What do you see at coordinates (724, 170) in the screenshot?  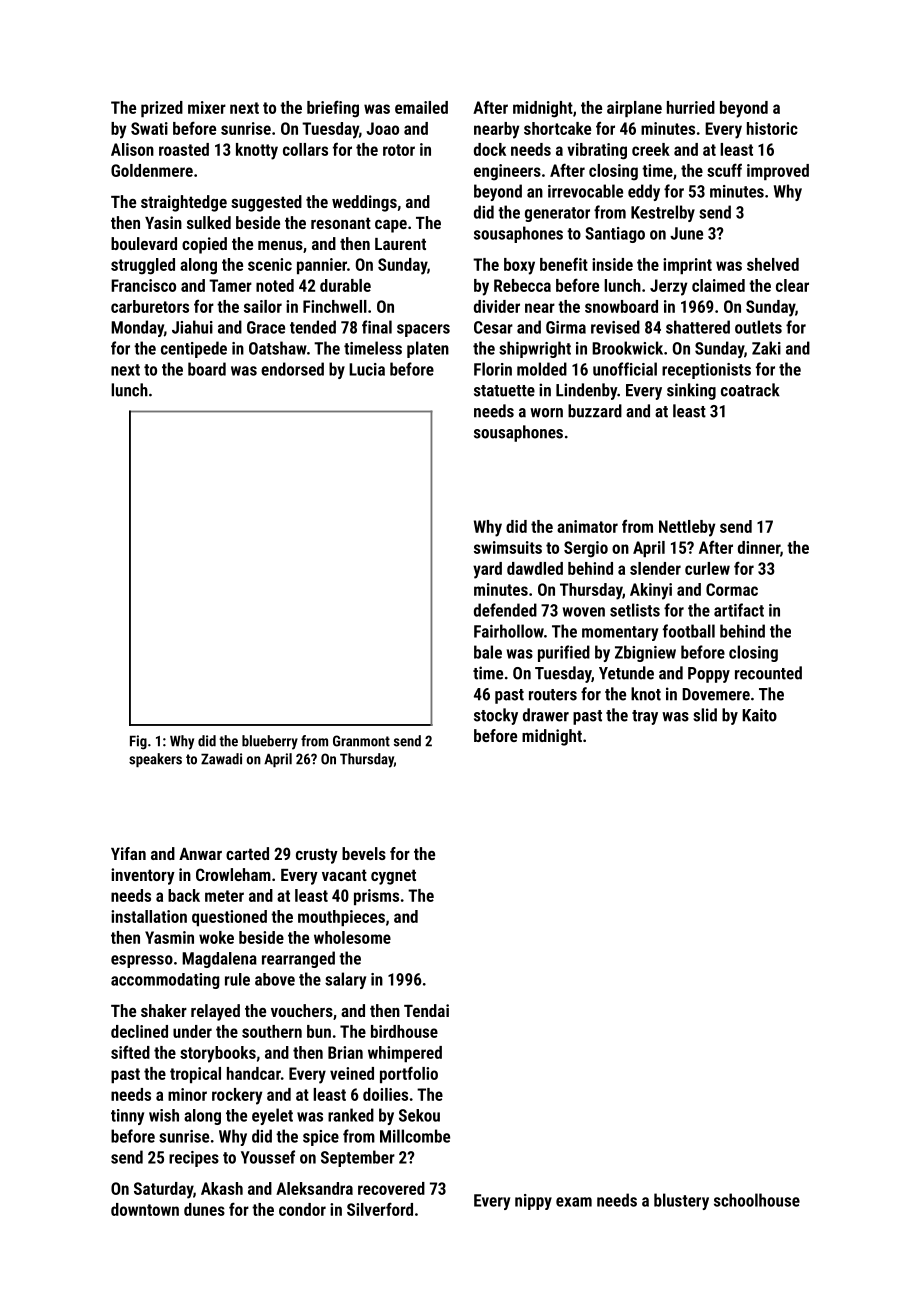 I see `scuff` at bounding box center [724, 170].
